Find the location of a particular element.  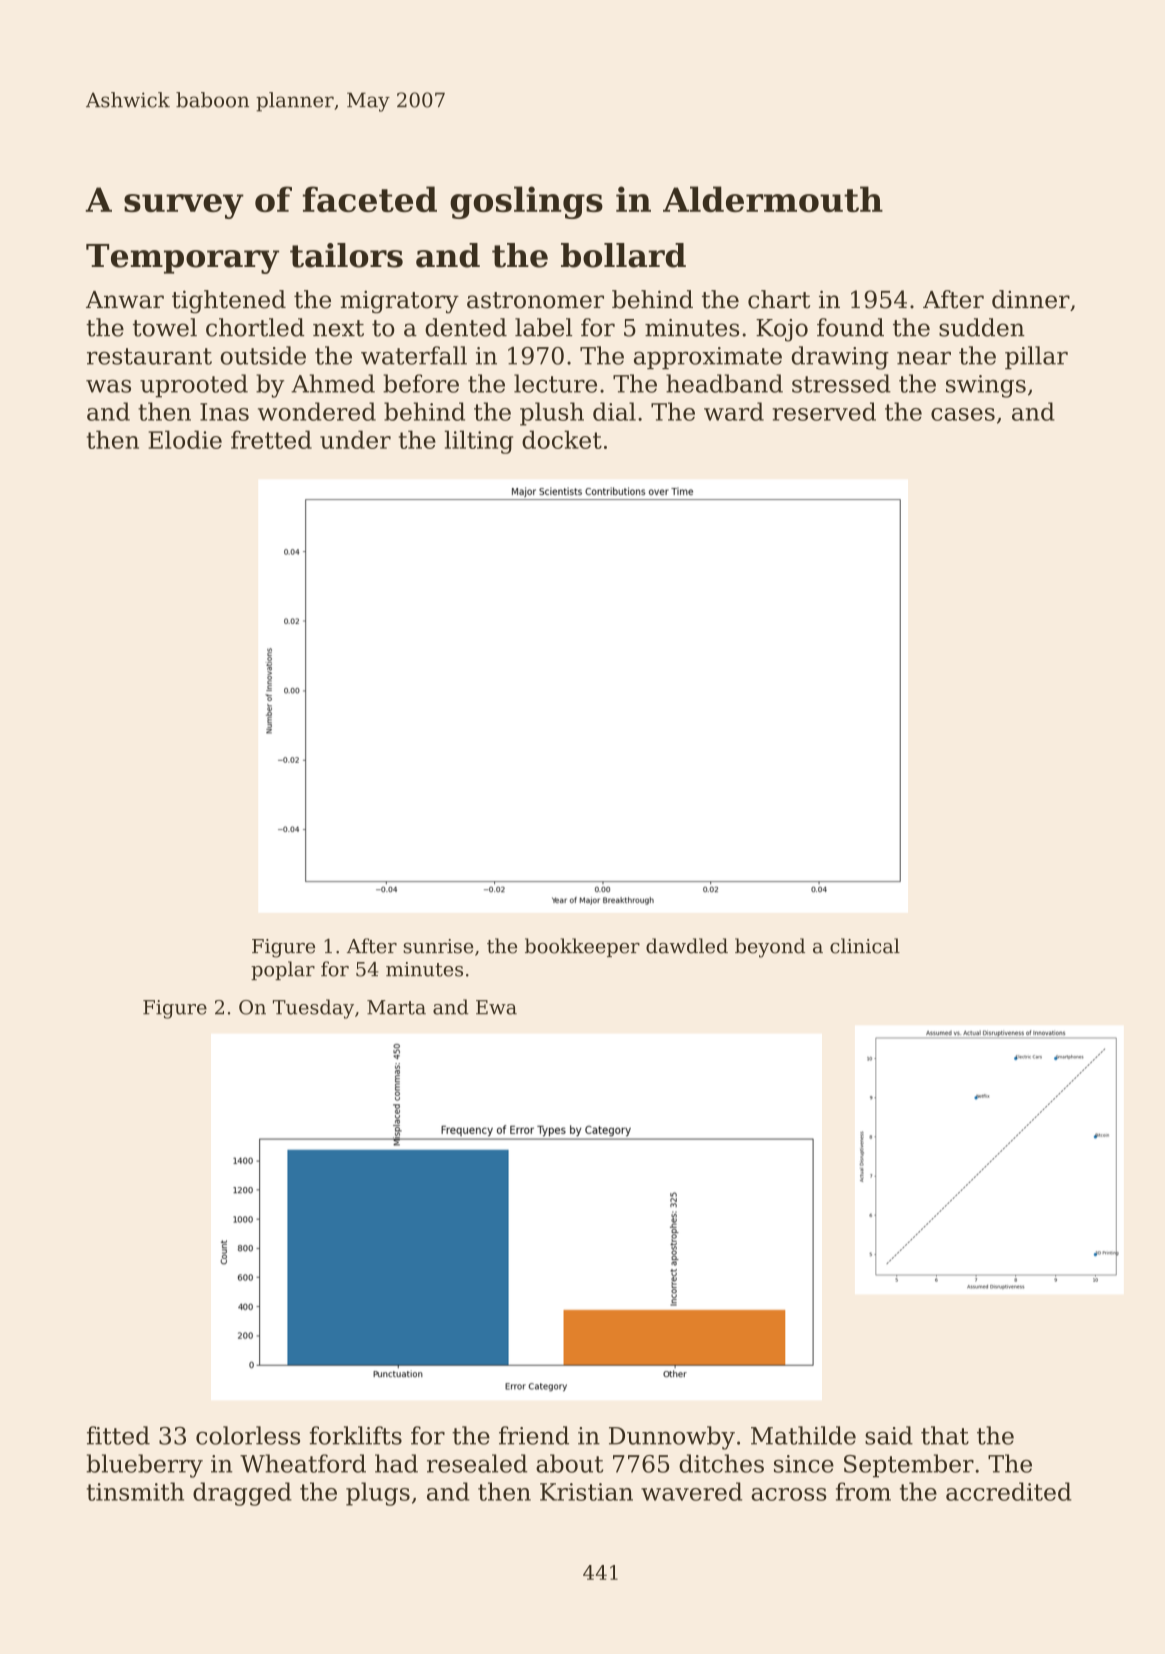

Marta is located at coordinates (396, 1007).
